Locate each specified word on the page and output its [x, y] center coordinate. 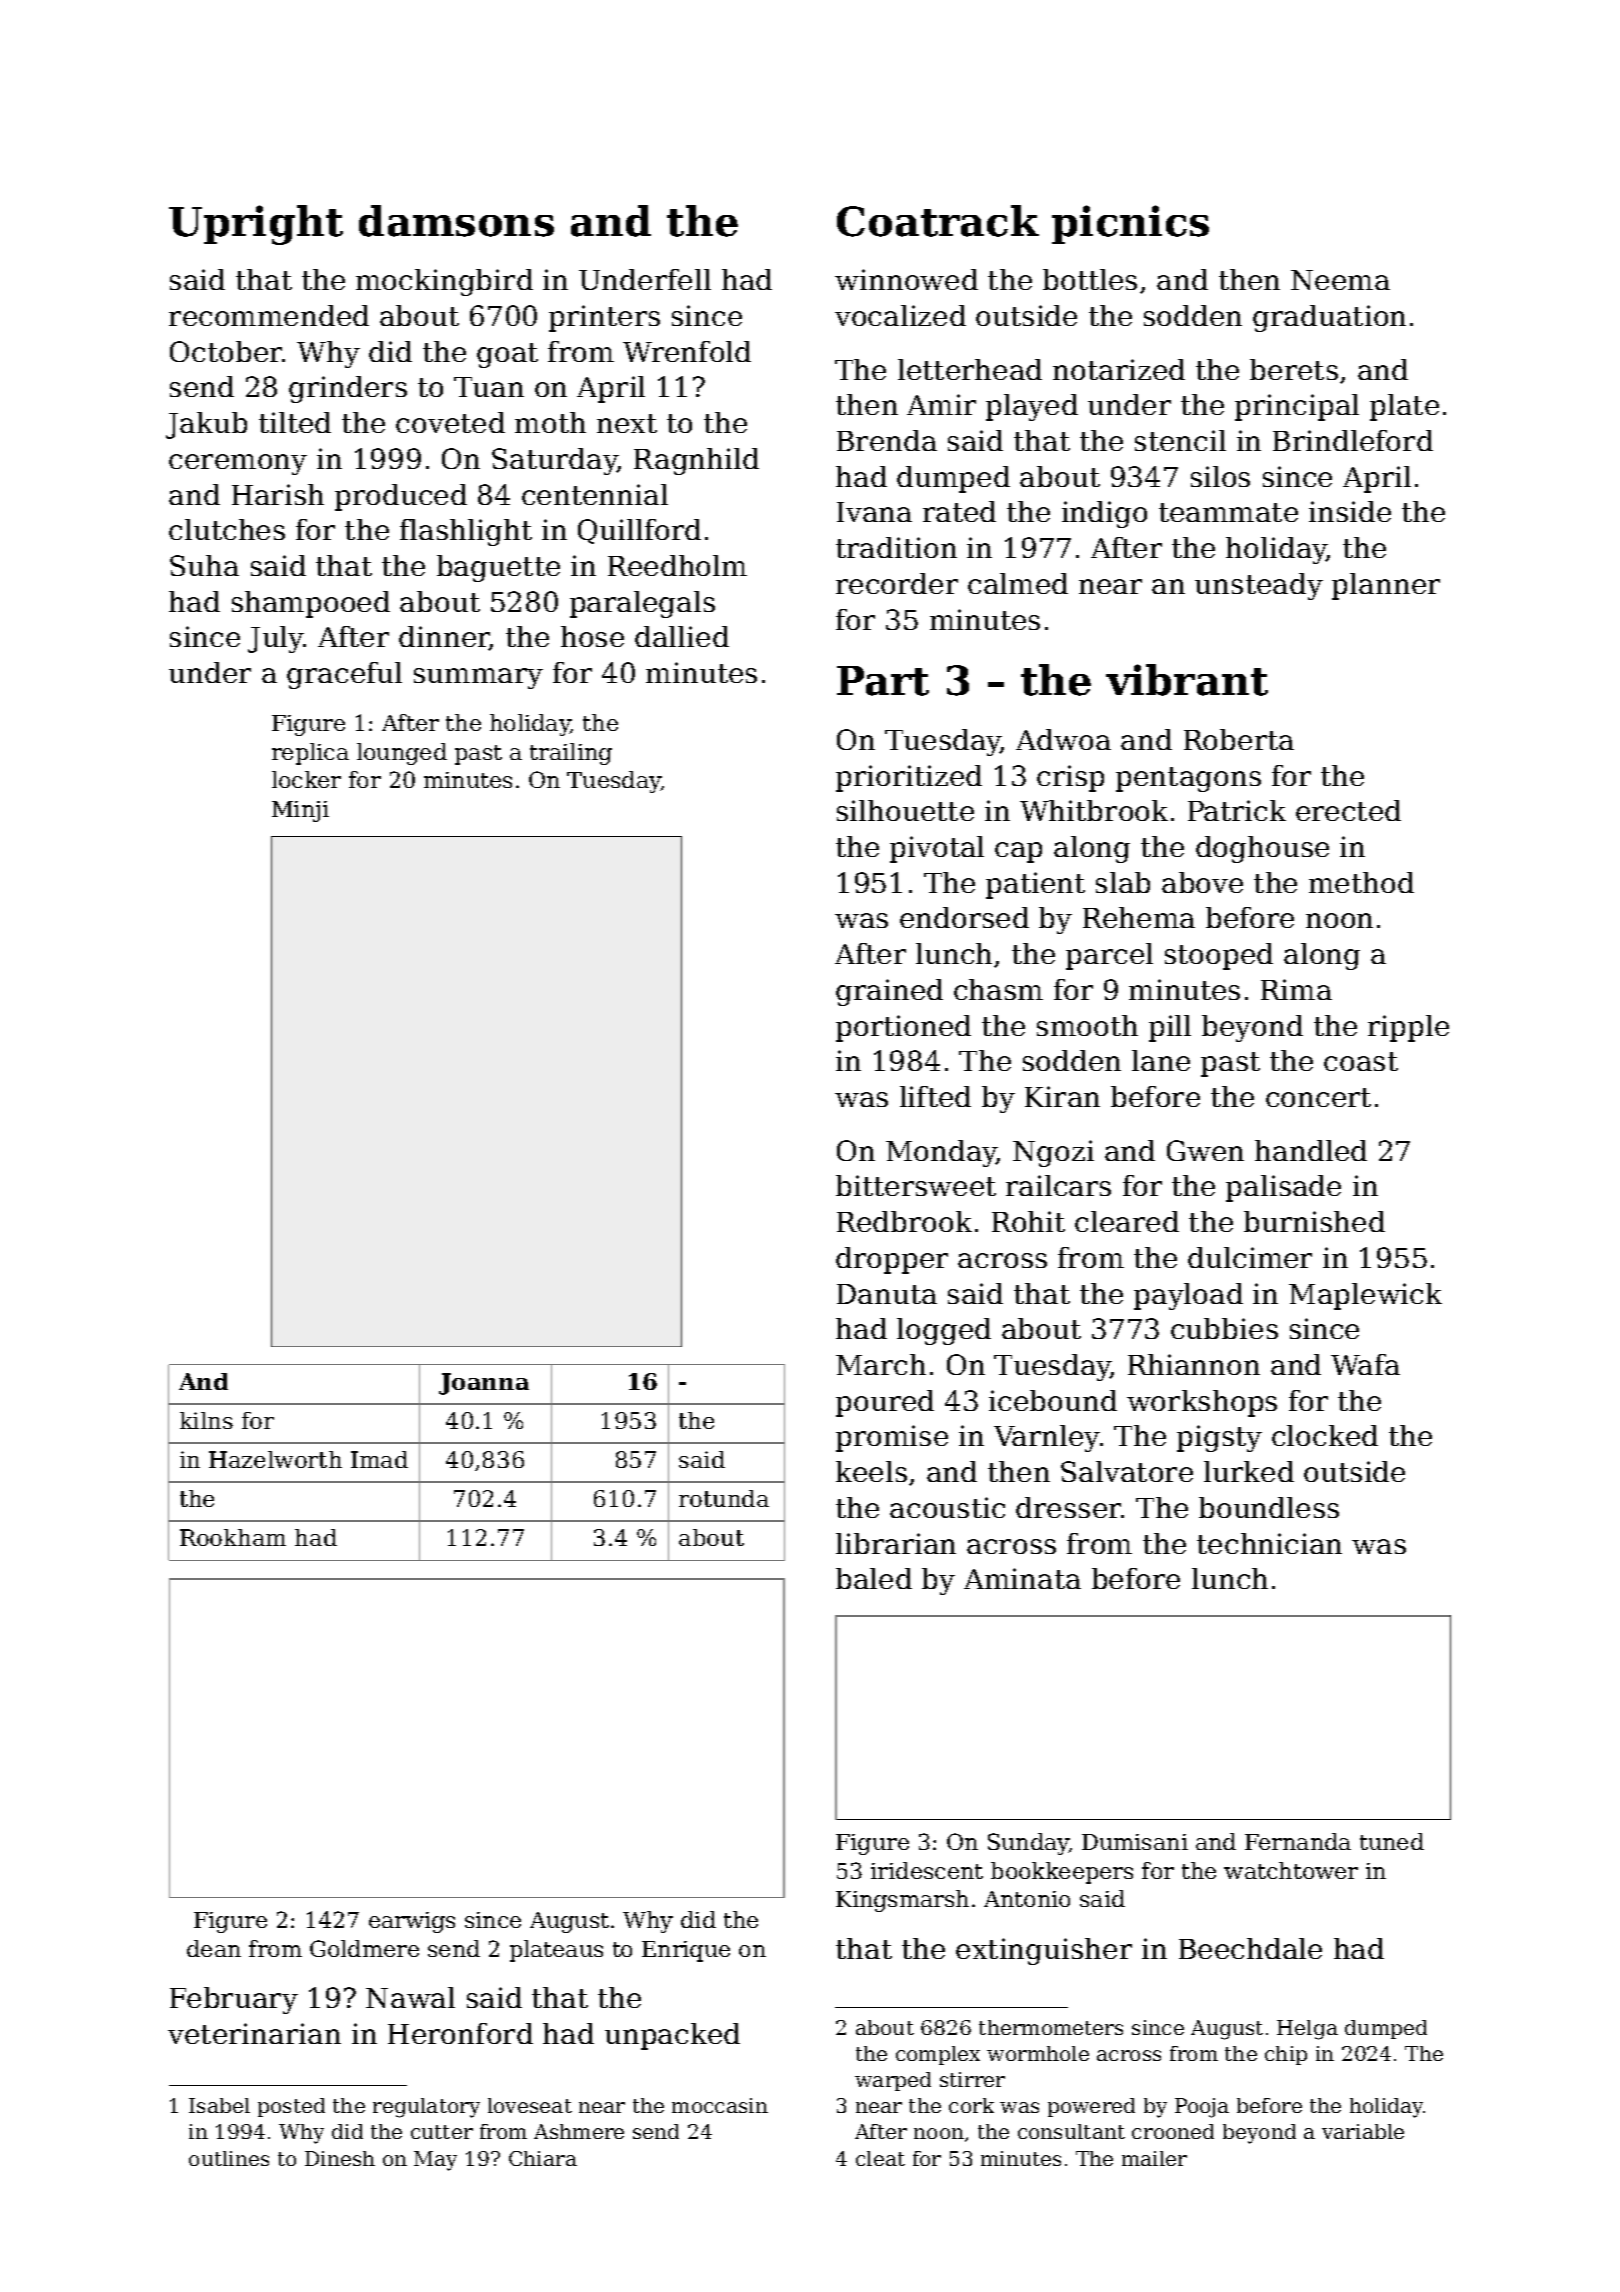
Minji [300, 811]
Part [883, 681]
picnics [1130, 224]
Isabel [219, 2105]
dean [214, 1948]
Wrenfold [687, 351]
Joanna [484, 1384]
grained [889, 992]
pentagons [1188, 779]
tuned [1392, 1841]
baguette [498, 568]
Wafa [1365, 1364]
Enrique [686, 1951]
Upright [256, 225]
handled [1311, 1150]
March [881, 1364]
